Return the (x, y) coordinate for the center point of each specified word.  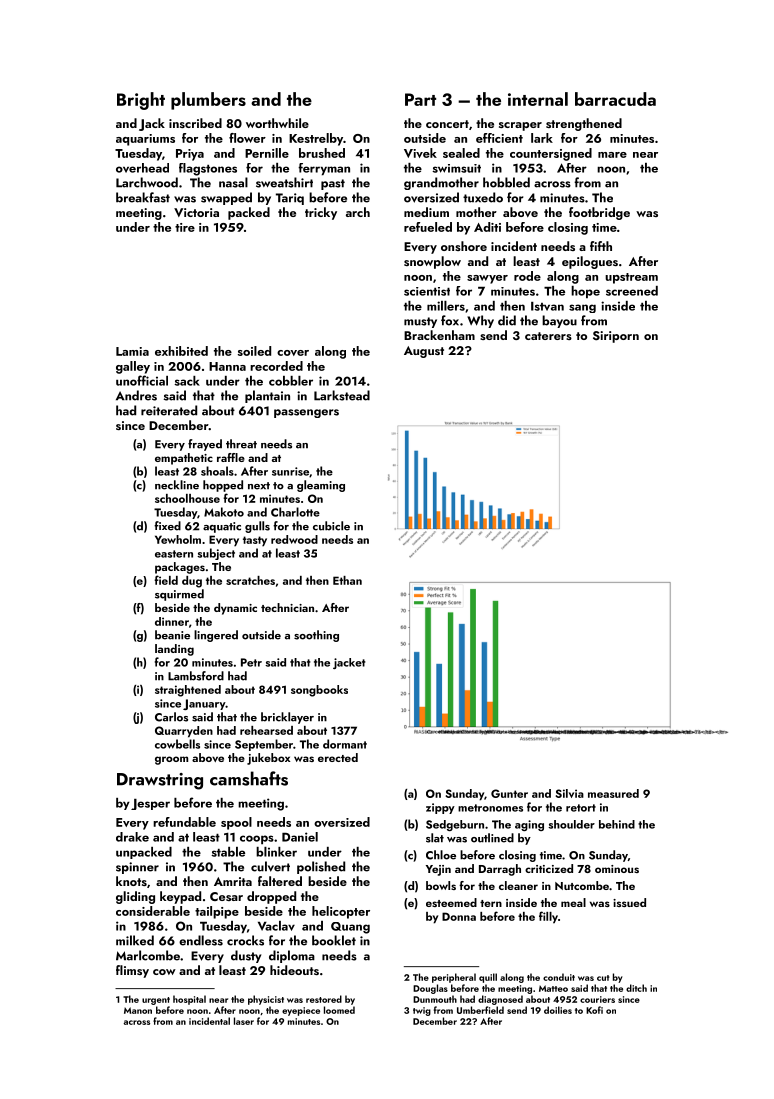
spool (236, 823)
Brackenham (439, 335)
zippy (440, 808)
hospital (189, 1000)
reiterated (169, 410)
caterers (548, 336)
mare (612, 155)
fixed (167, 526)
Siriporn (616, 337)
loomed (339, 1010)
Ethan (347, 580)
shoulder (571, 824)
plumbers (208, 101)
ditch (636, 988)
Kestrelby (316, 139)
